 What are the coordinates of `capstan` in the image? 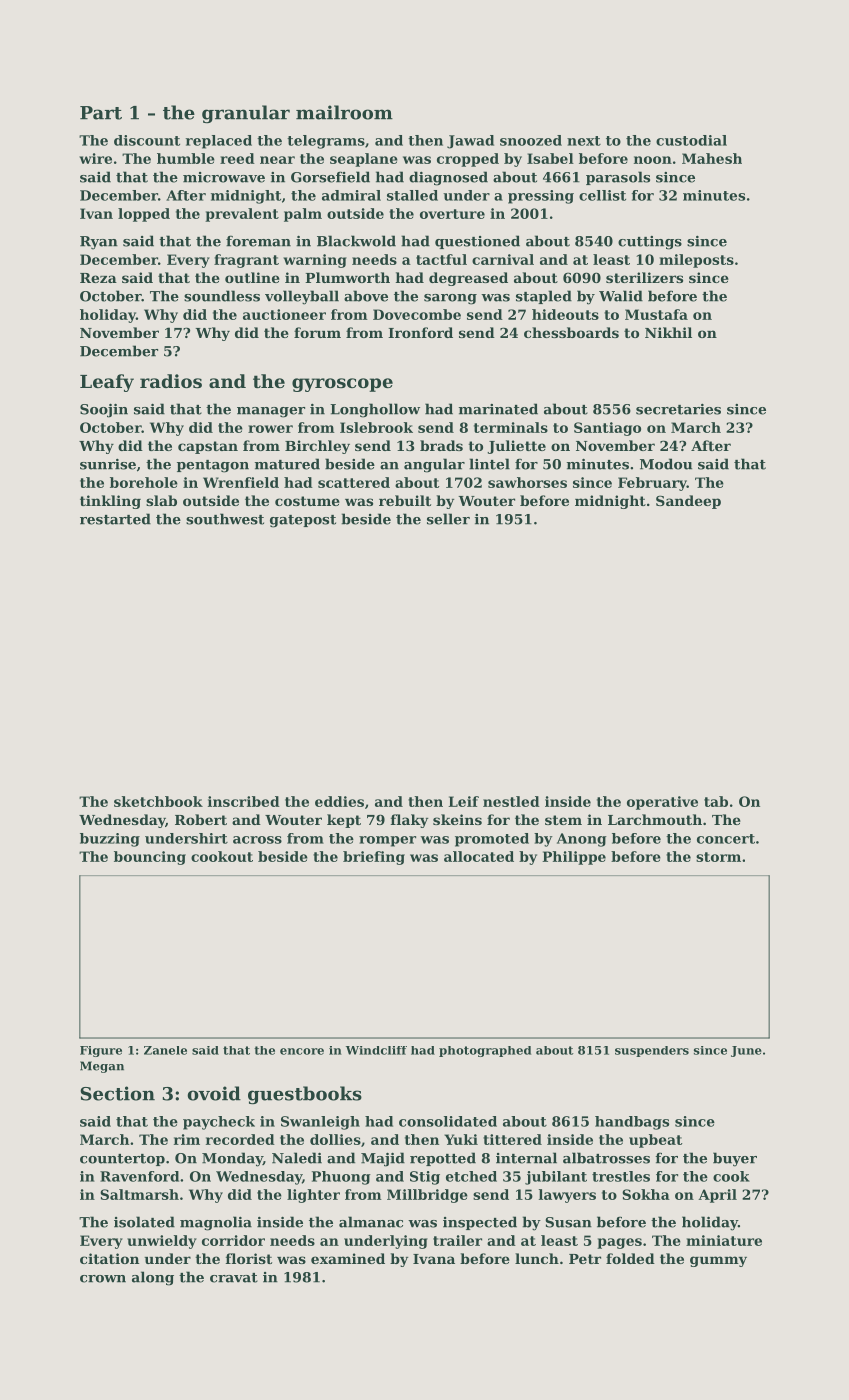 It's located at (208, 447).
